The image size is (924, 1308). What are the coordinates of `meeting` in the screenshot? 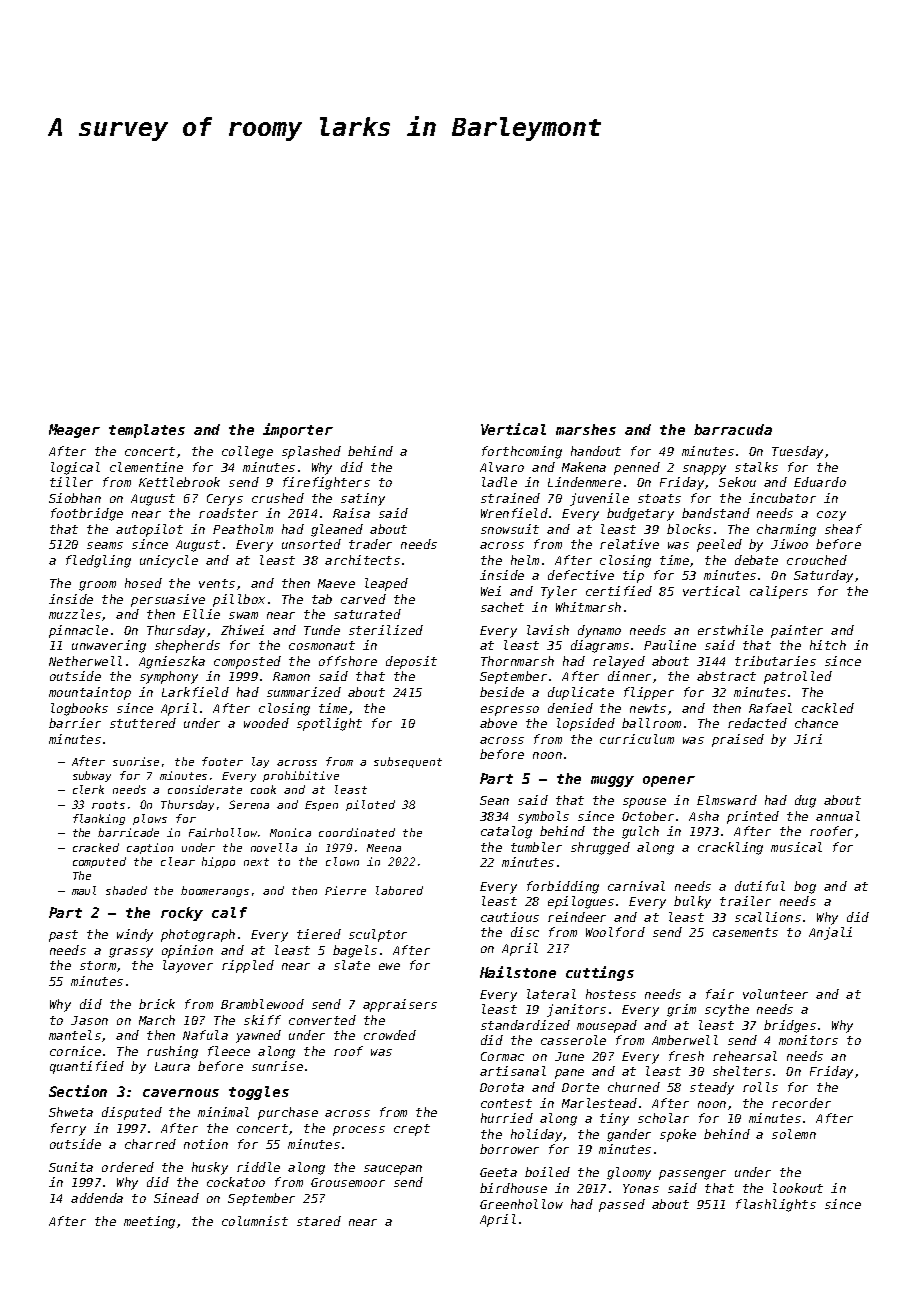 It's located at (149, 1222).
